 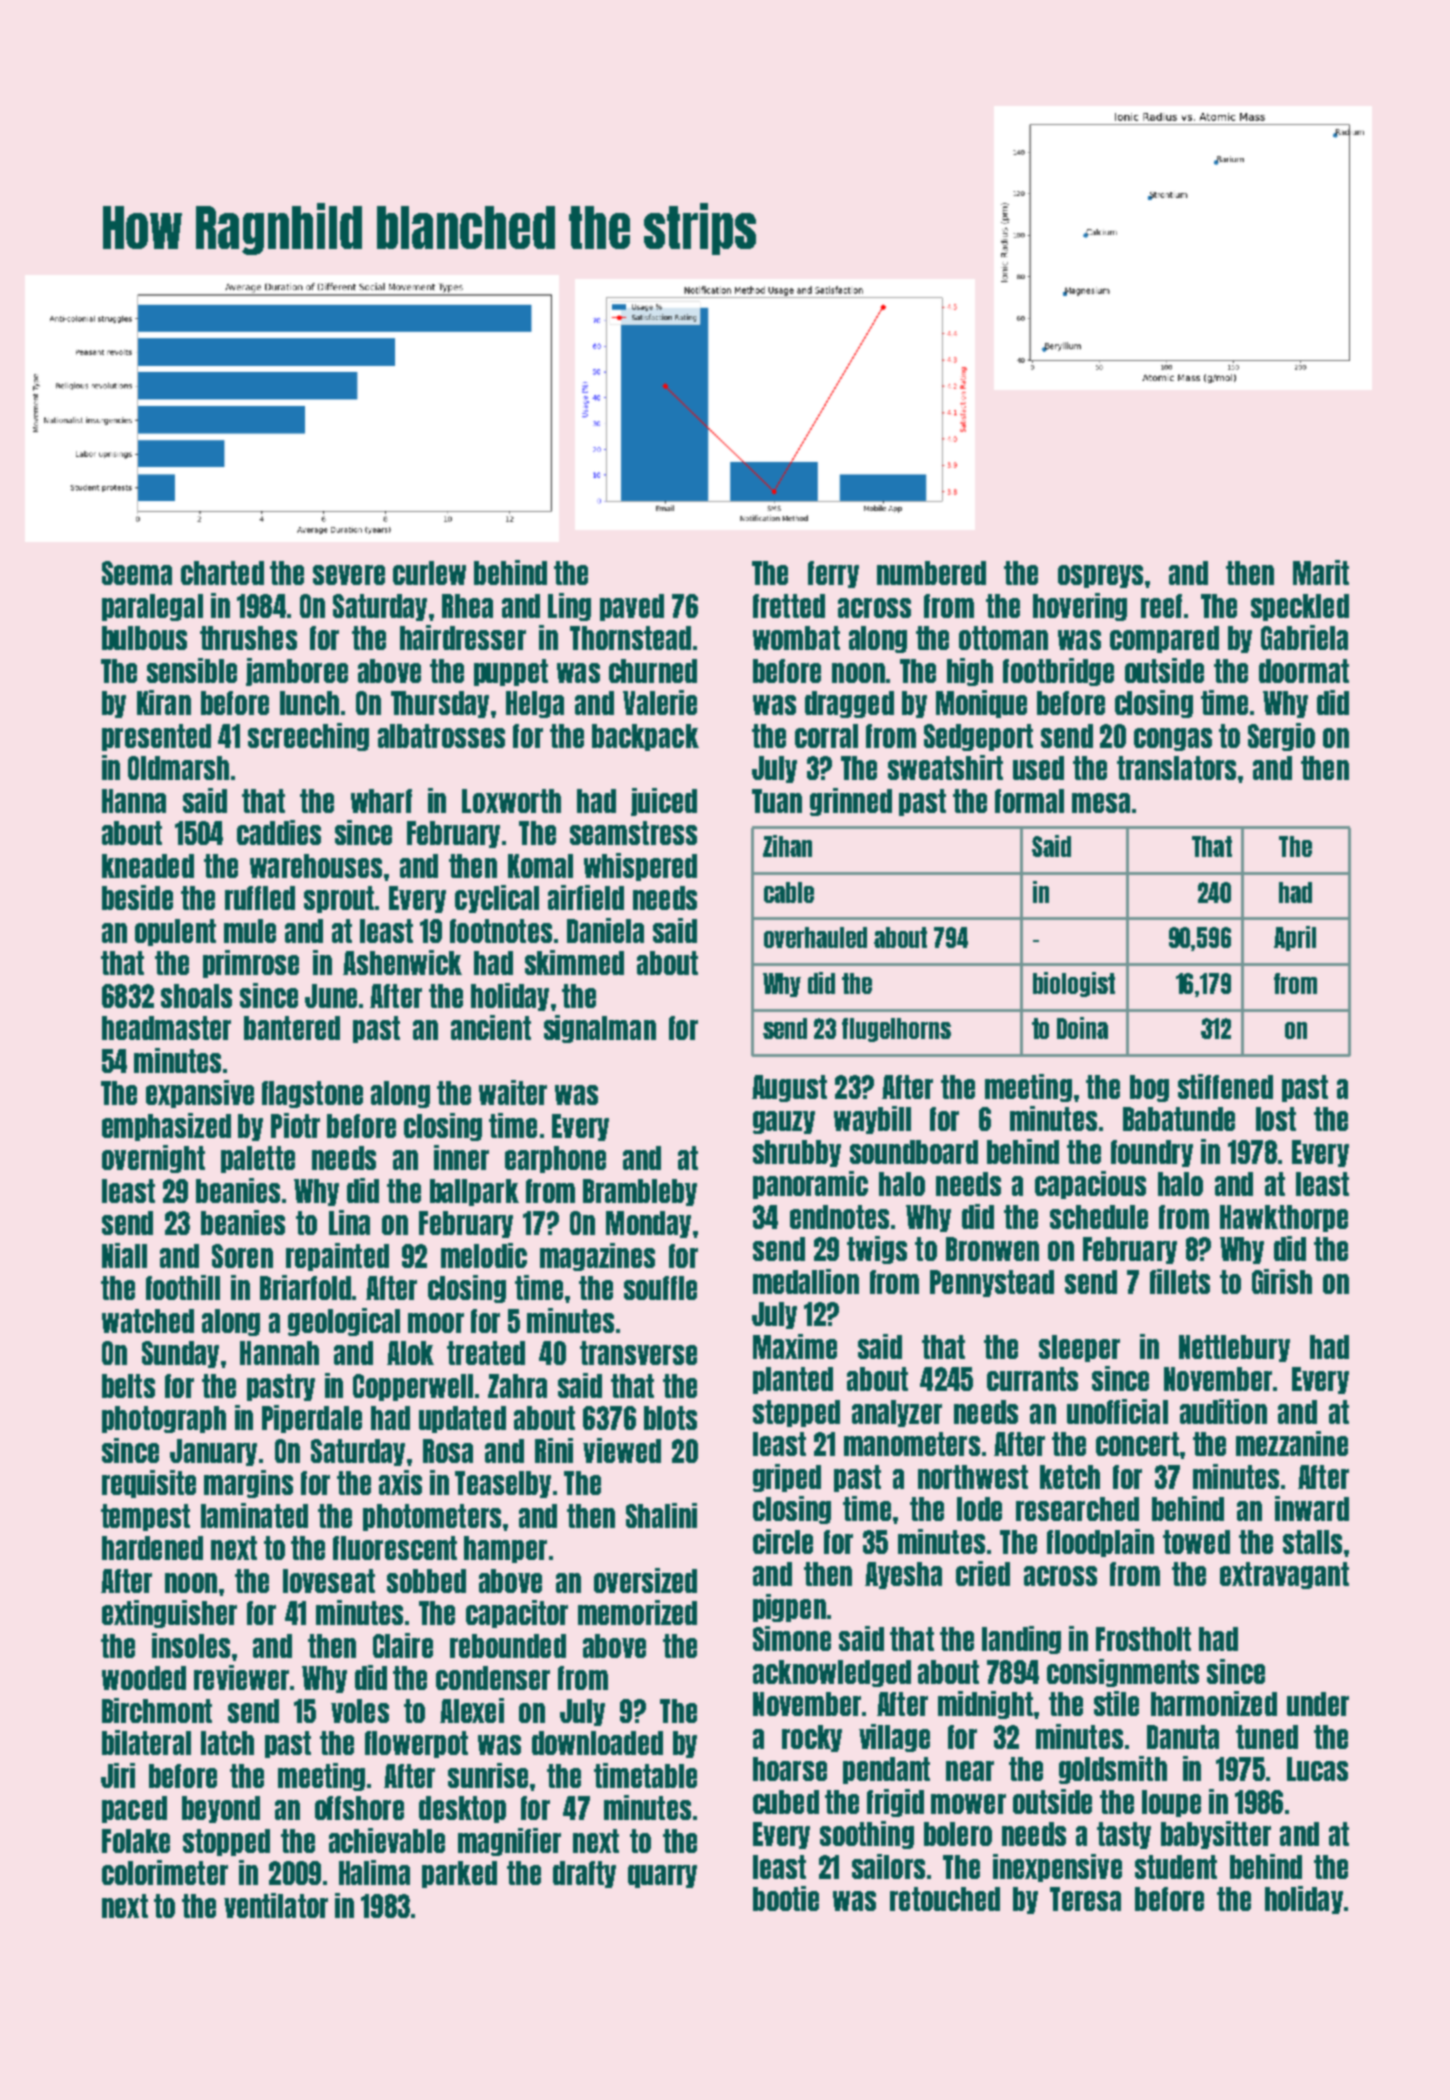 What do you see at coordinates (402, 962) in the page?
I see `Ashenwick` at bounding box center [402, 962].
